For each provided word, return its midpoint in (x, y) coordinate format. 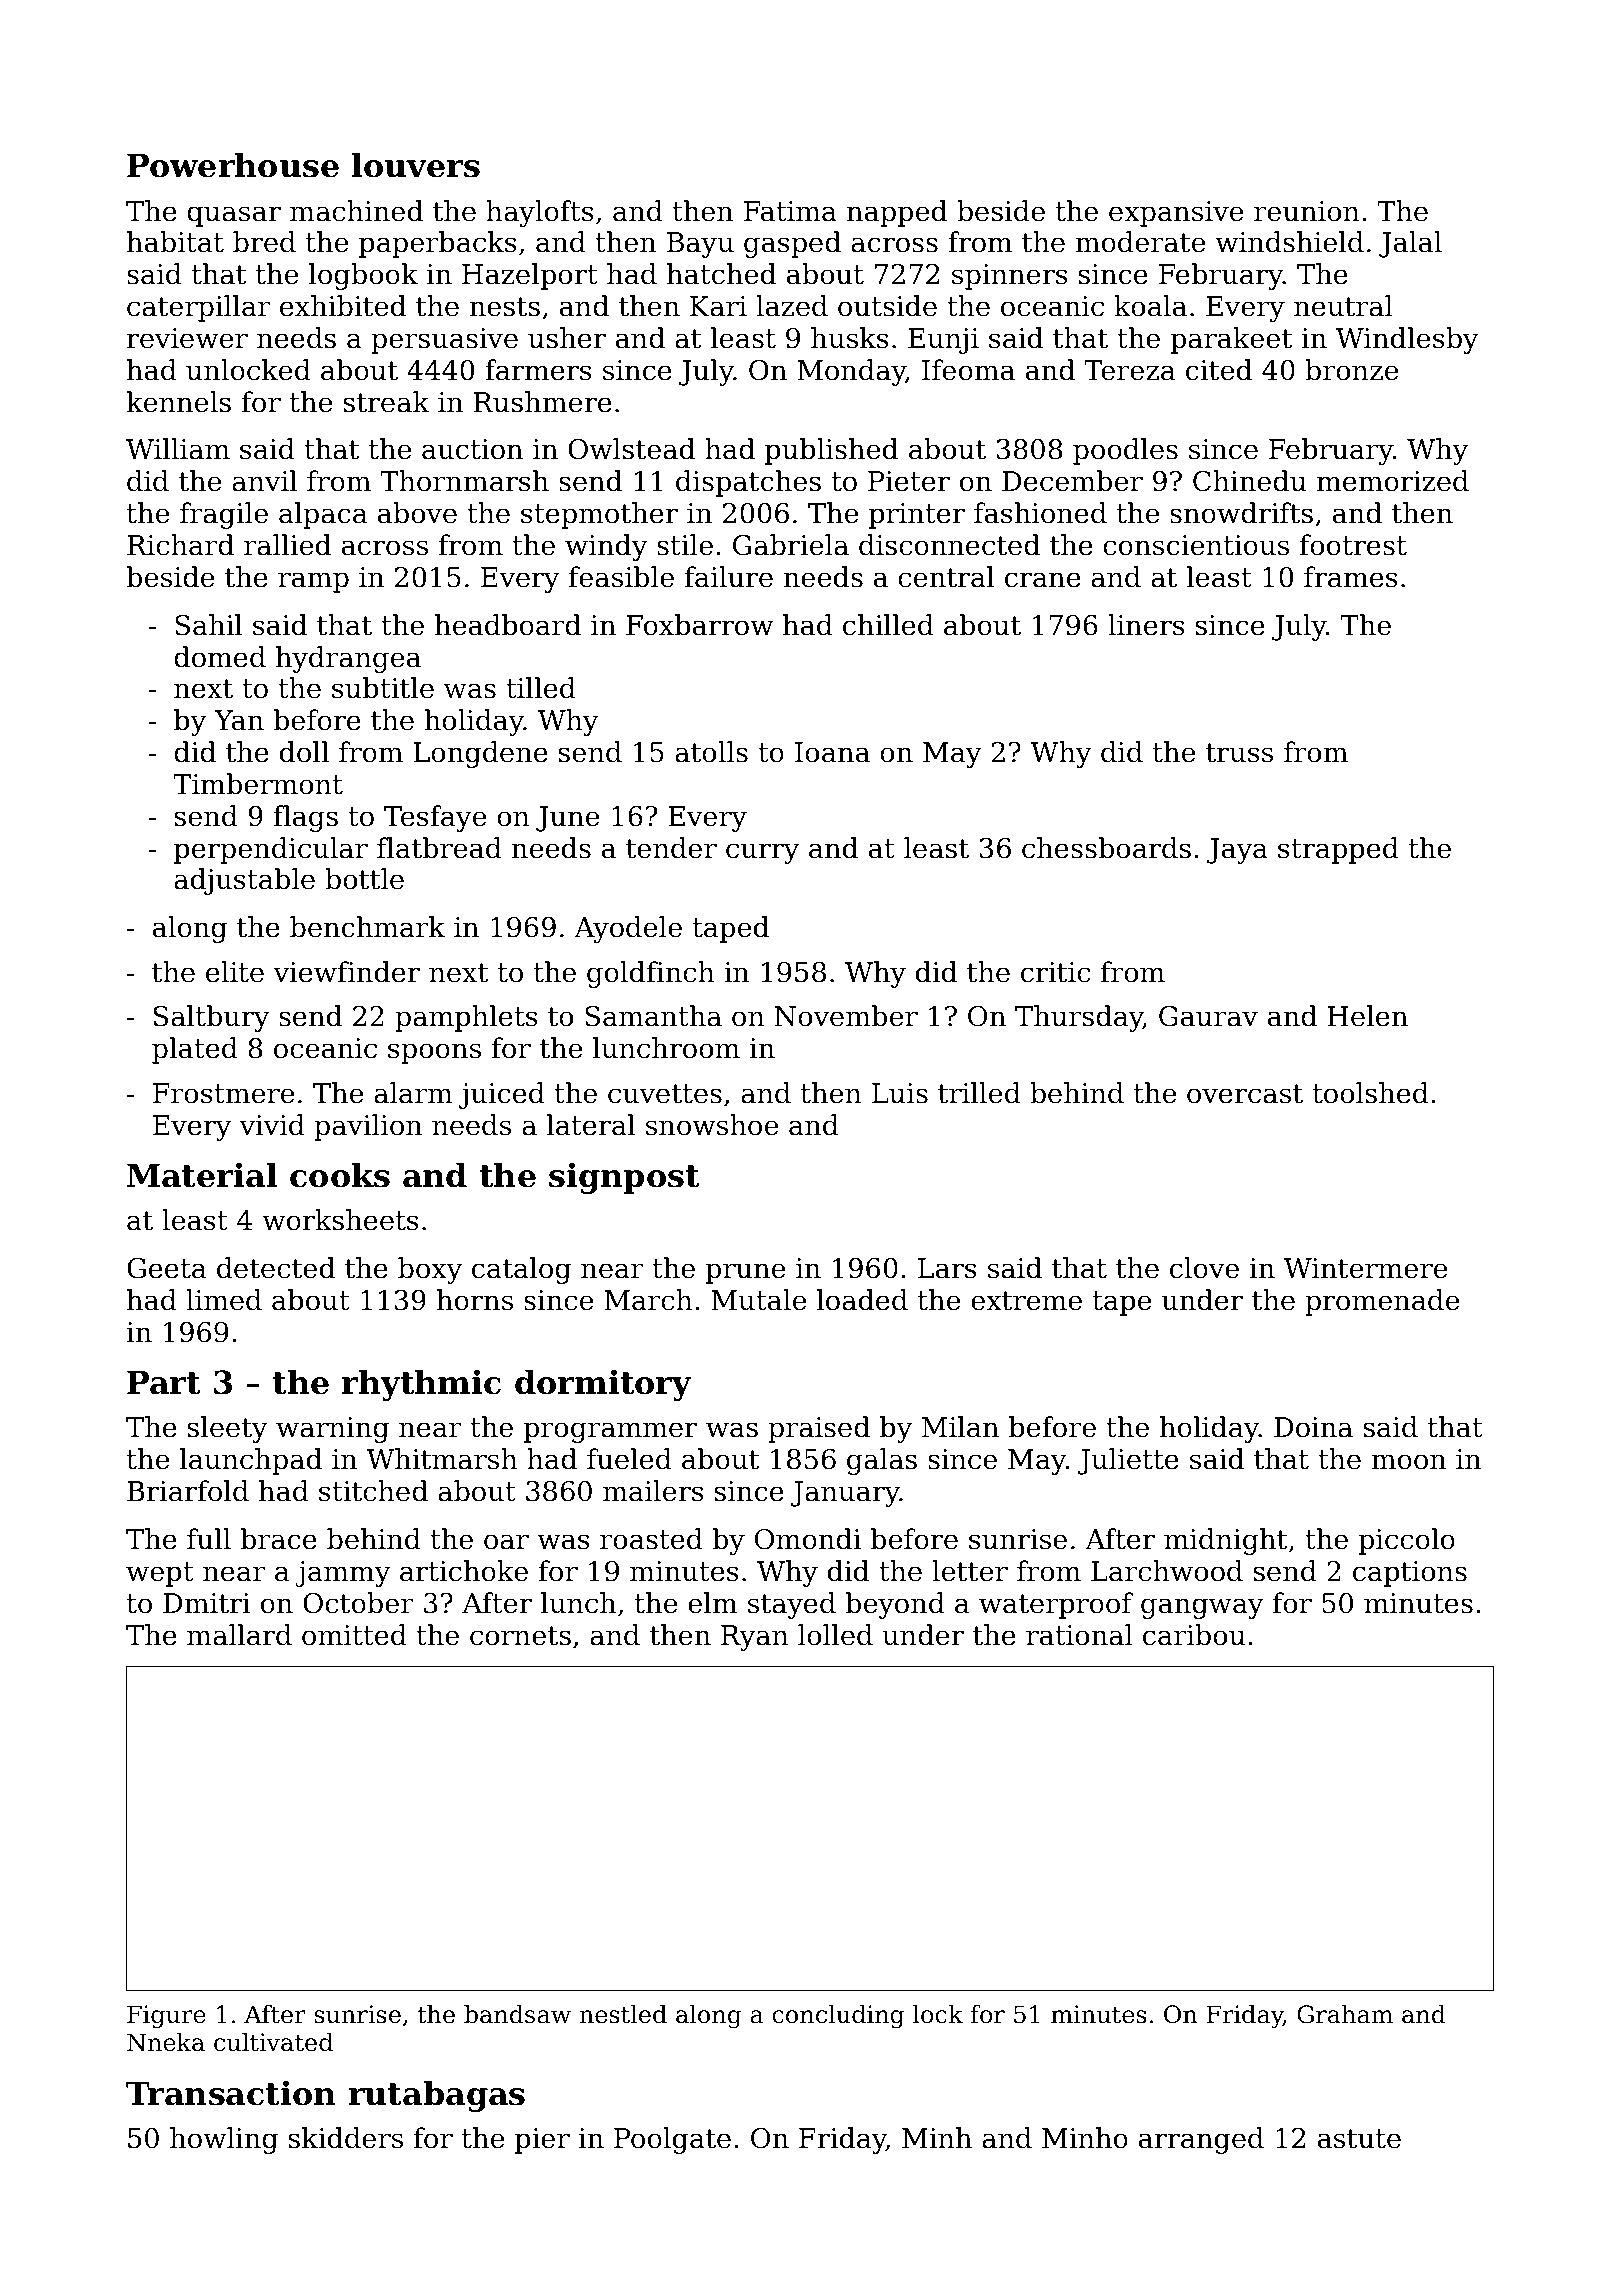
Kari (718, 306)
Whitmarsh (442, 1459)
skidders (346, 2138)
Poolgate (672, 2140)
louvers (416, 165)
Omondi (808, 1539)
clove (1204, 1268)
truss (1239, 753)
